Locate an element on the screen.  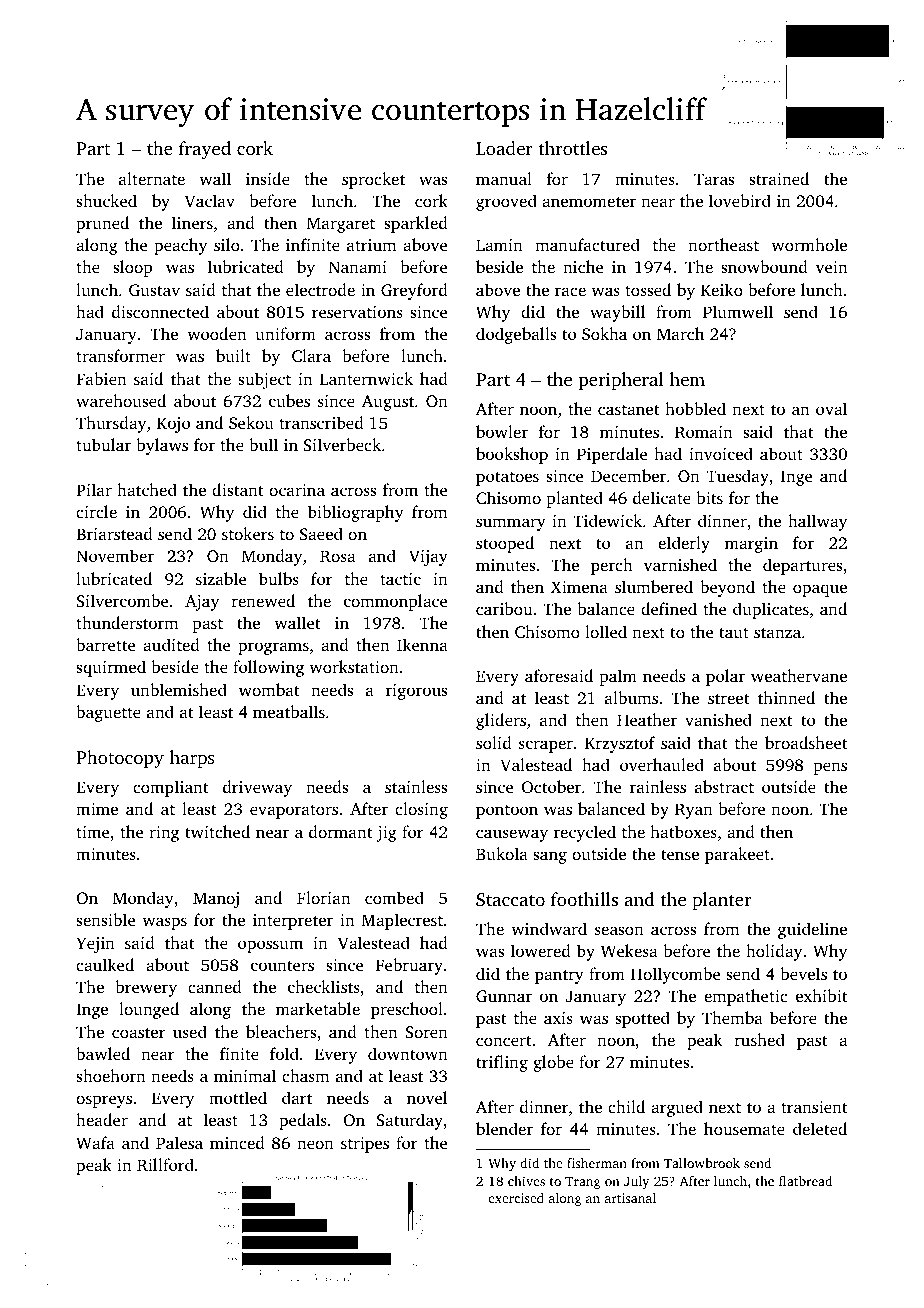
atrium is located at coordinates (372, 245).
